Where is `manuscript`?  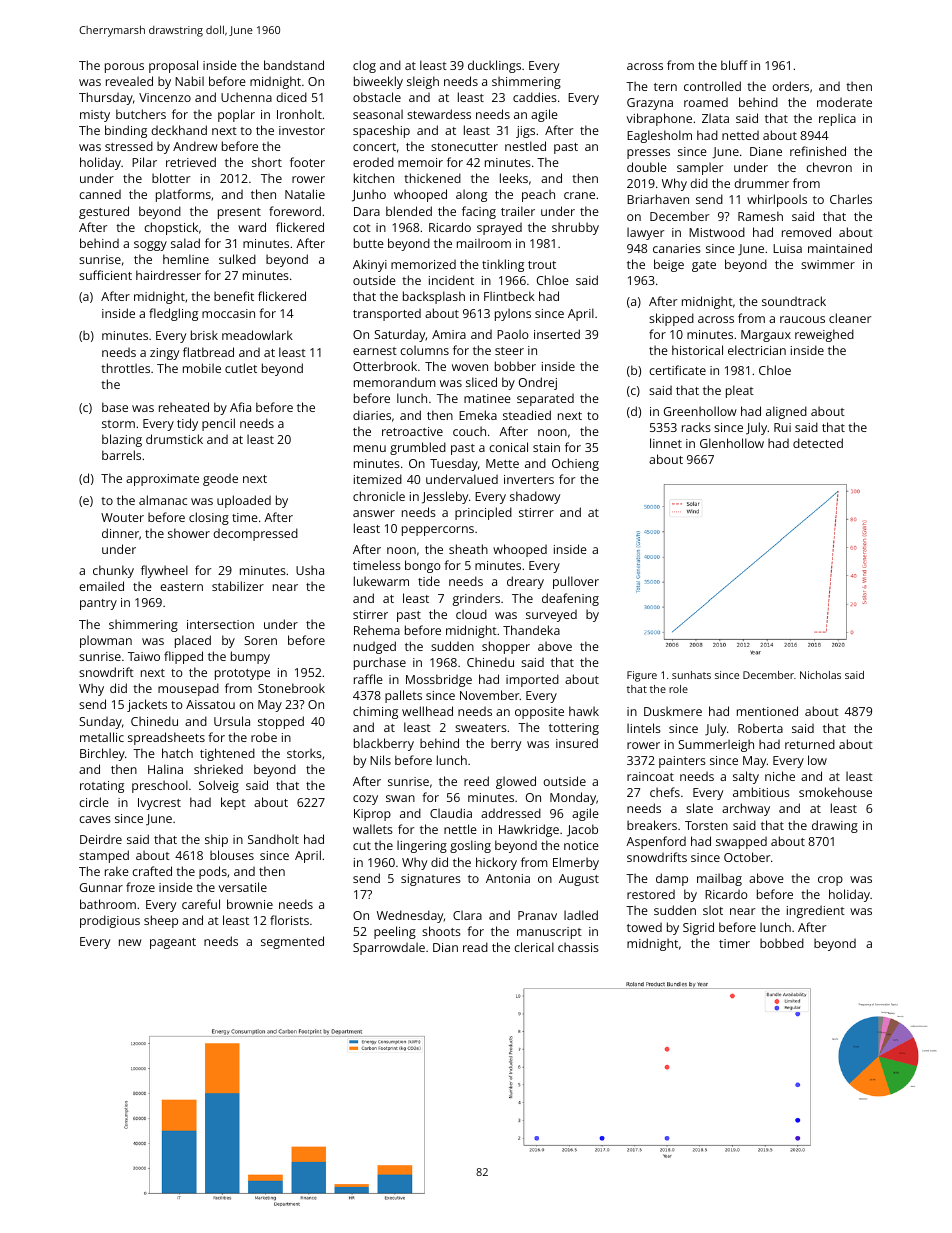 manuscript is located at coordinates (549, 933).
